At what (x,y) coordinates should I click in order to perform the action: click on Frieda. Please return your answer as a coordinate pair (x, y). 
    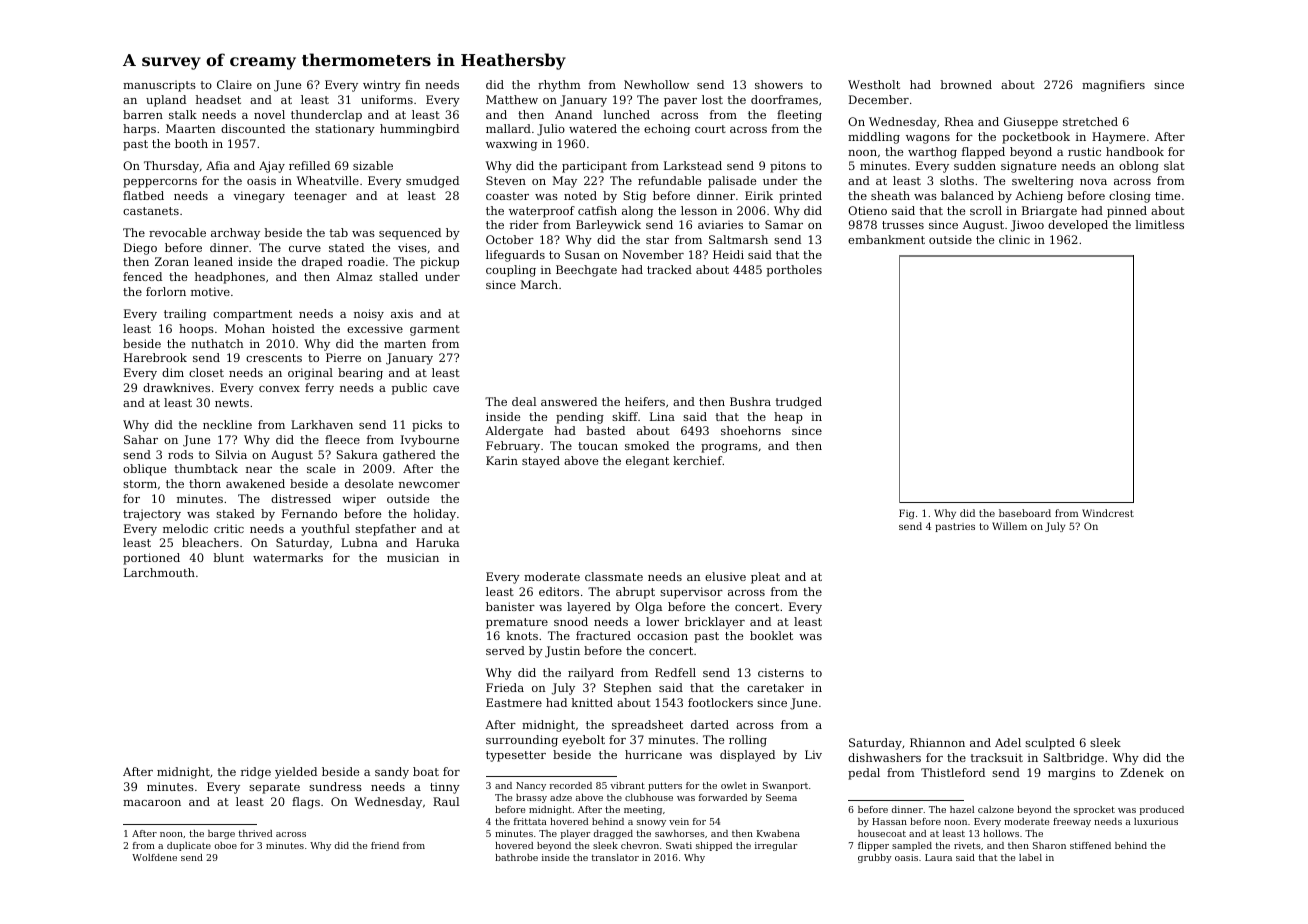
    Looking at the image, I should click on (505, 687).
